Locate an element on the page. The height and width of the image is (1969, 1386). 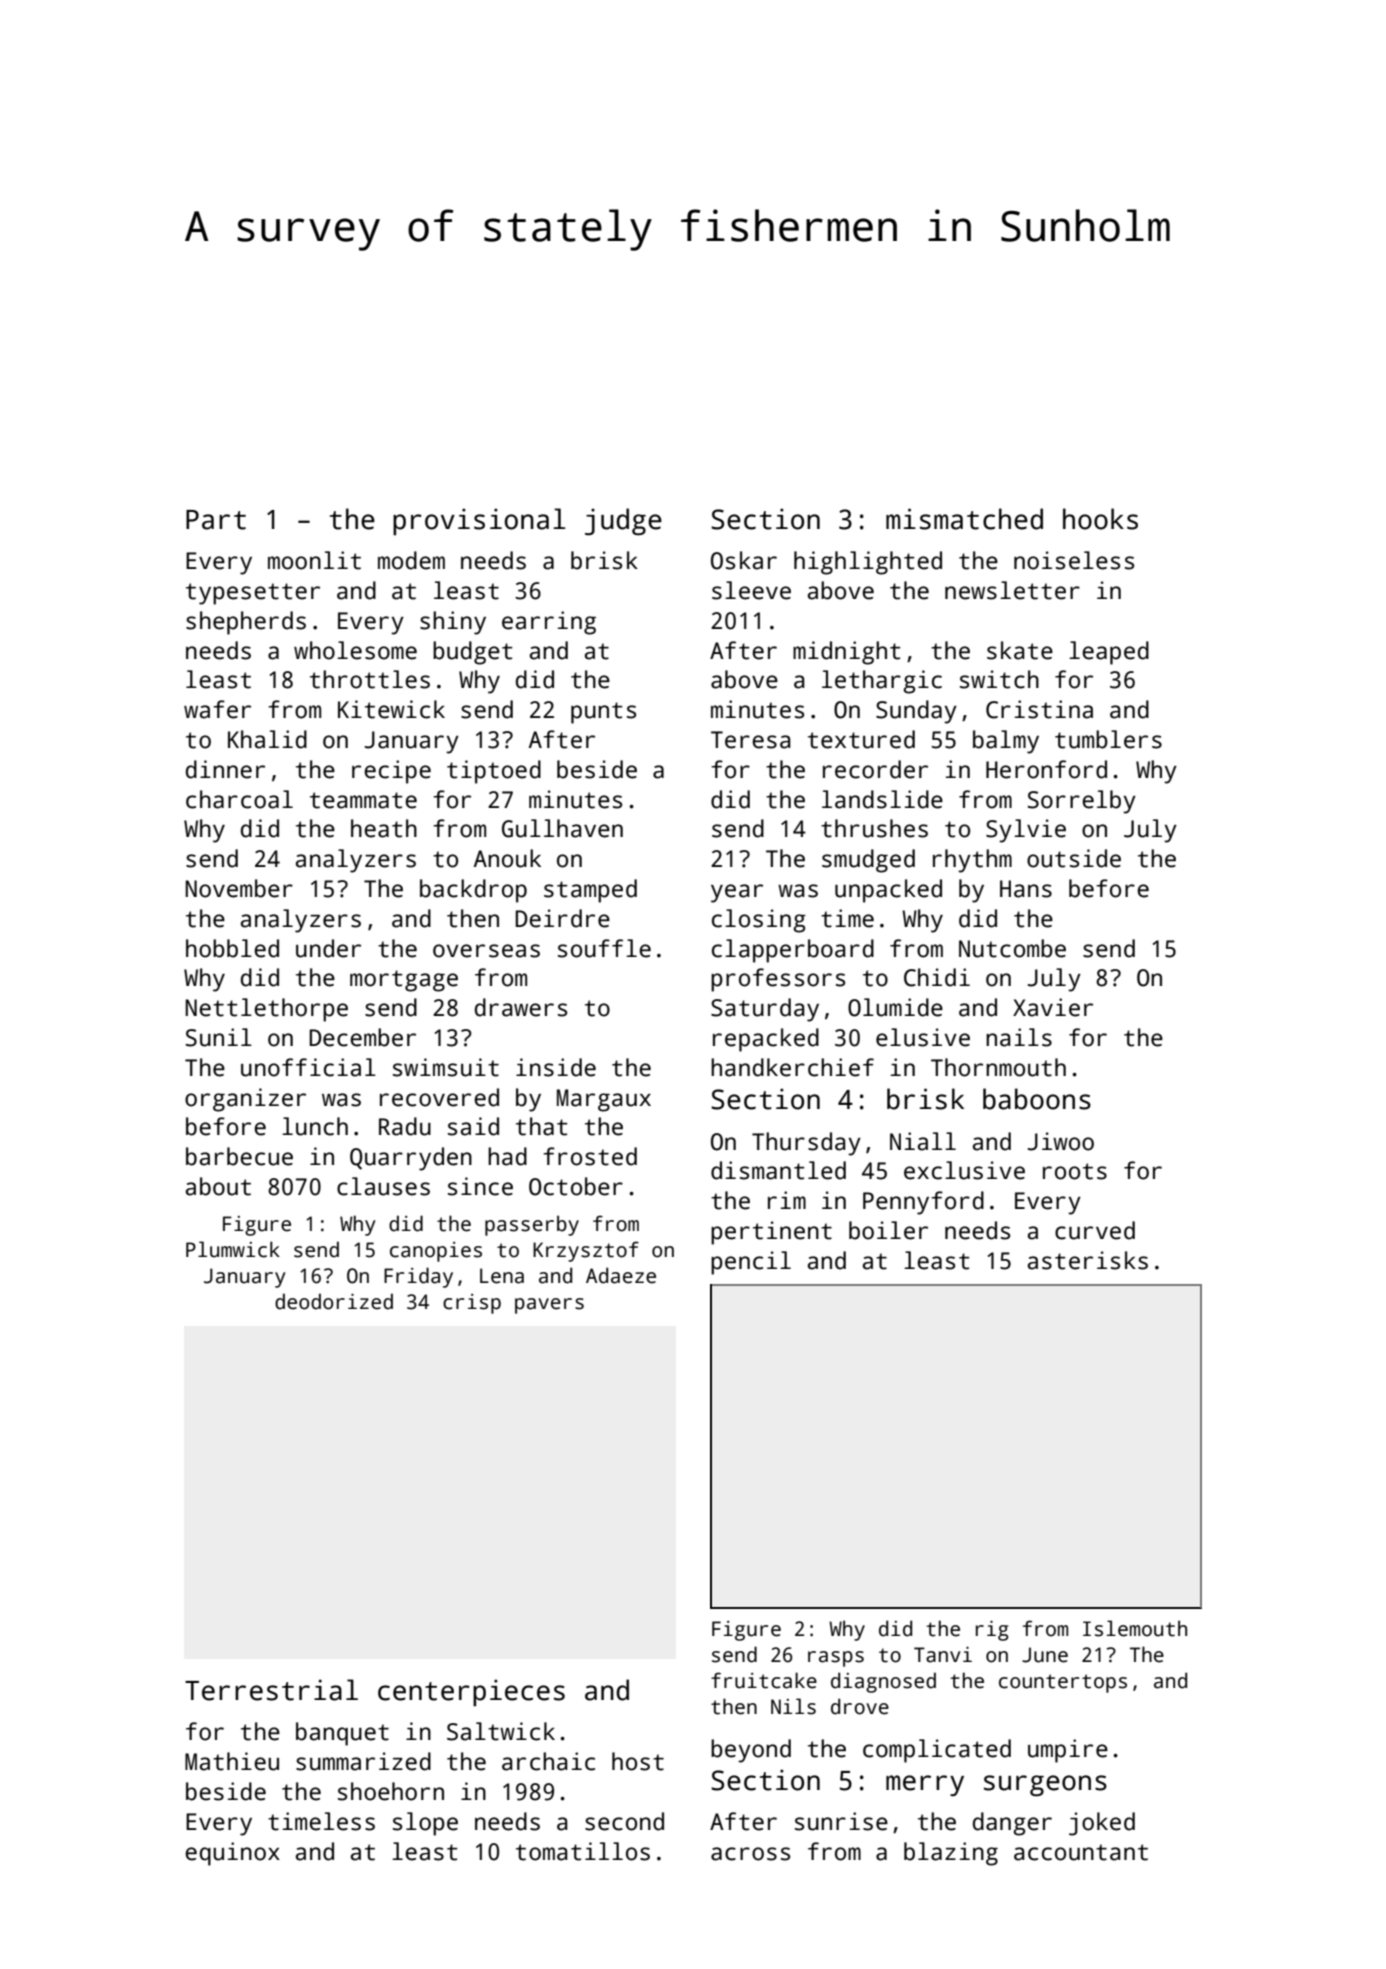
elusive is located at coordinates (923, 1037).
